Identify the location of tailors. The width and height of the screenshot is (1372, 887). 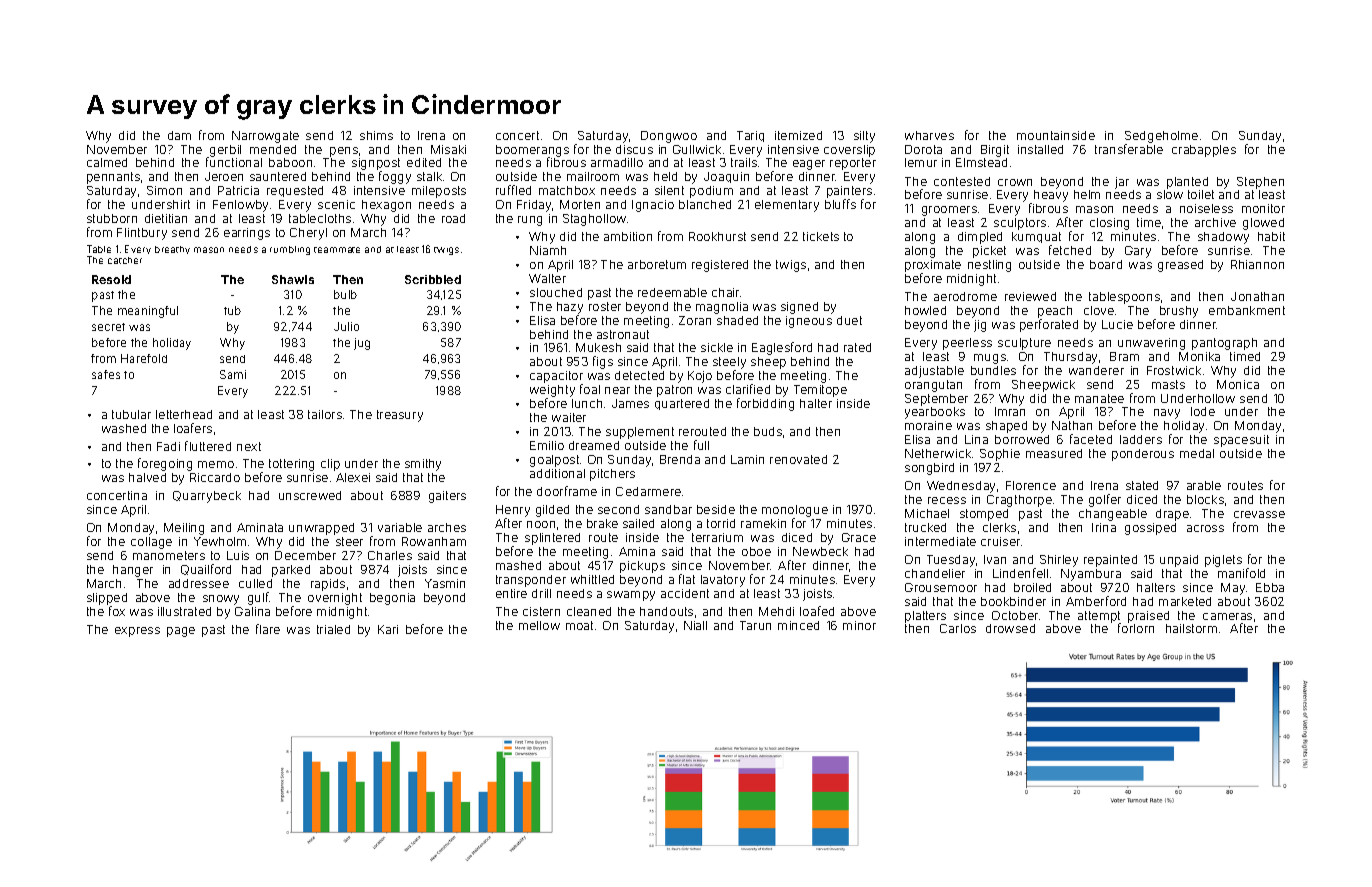
(325, 414).
